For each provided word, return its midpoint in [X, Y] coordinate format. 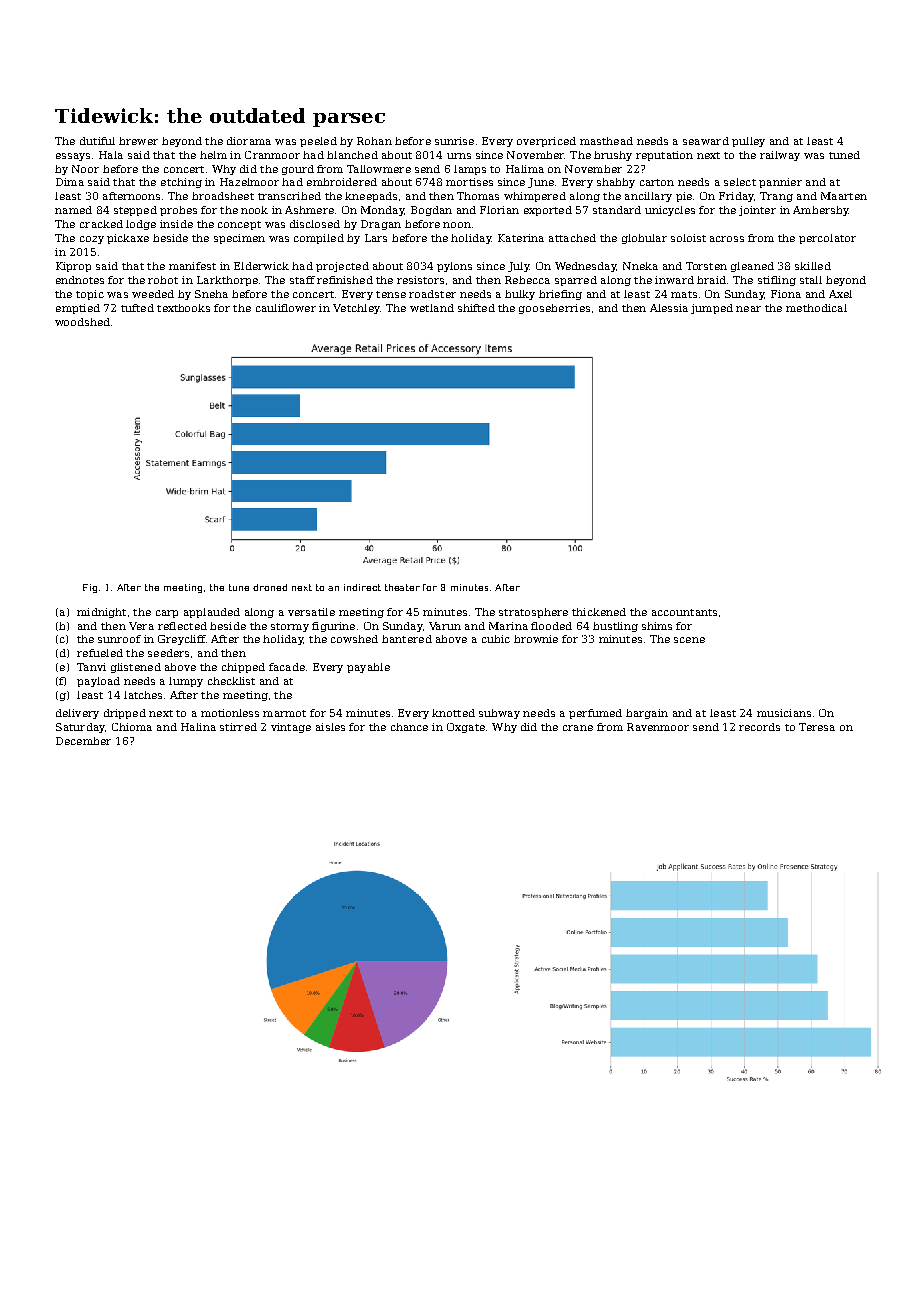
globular [644, 239]
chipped [243, 668]
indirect [362, 587]
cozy [92, 240]
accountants [684, 612]
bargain [647, 714]
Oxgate [466, 728]
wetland [432, 308]
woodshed [82, 322]
